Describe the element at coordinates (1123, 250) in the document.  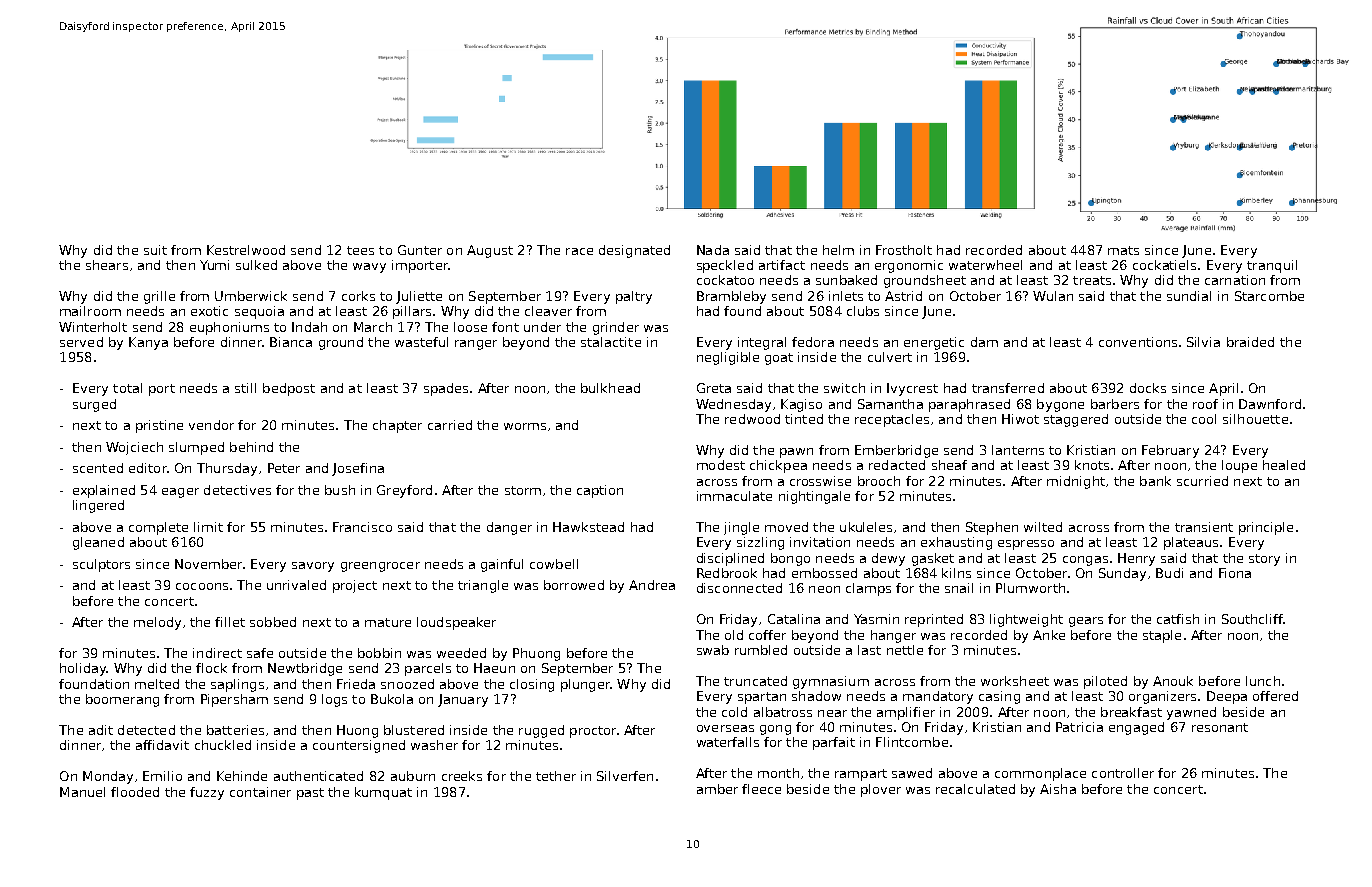
I see `mats` at that location.
